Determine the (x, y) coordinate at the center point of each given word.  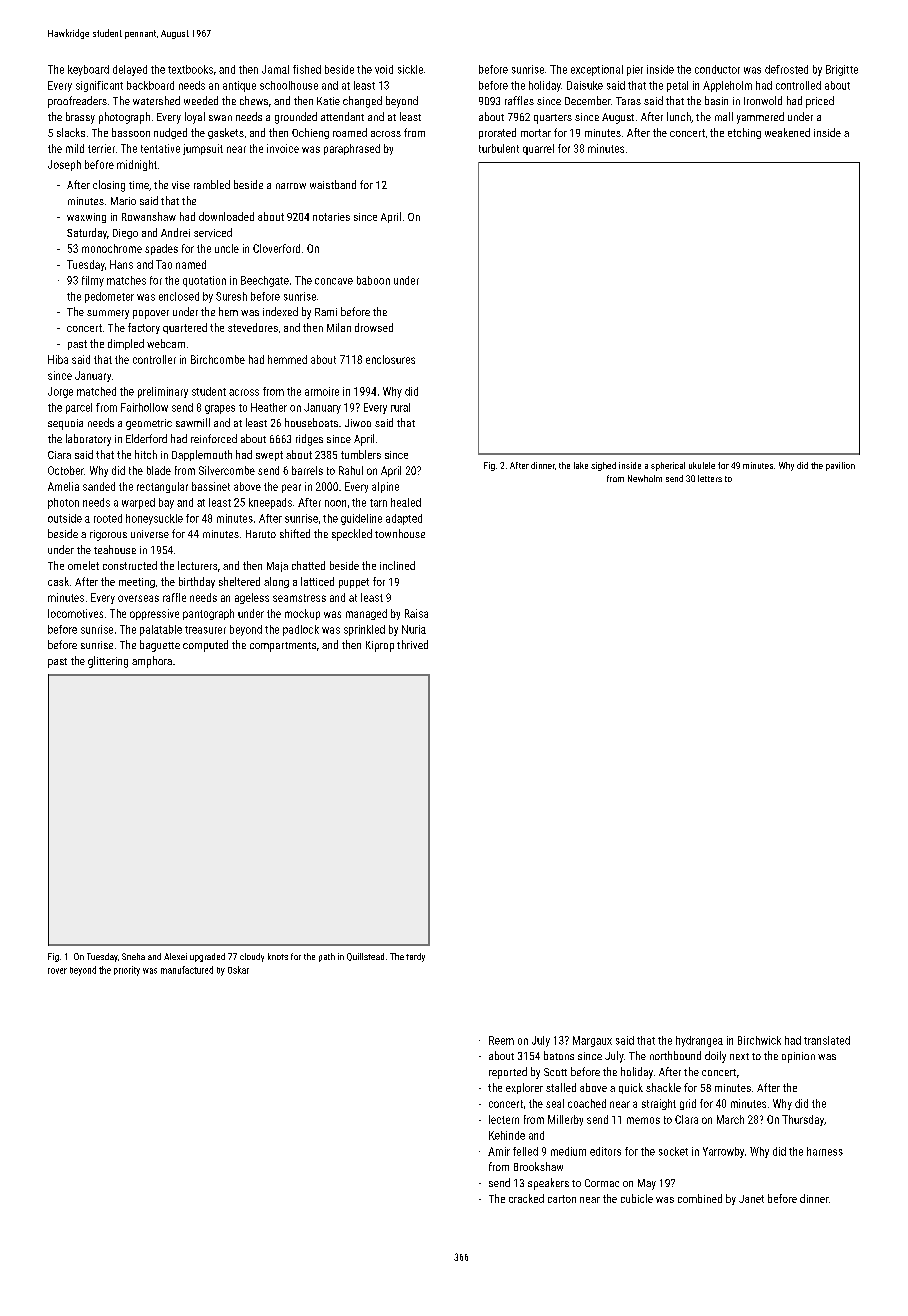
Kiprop (380, 646)
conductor (717, 69)
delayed (130, 70)
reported (508, 1073)
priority (127, 971)
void (384, 69)
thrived (412, 644)
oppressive (154, 614)
